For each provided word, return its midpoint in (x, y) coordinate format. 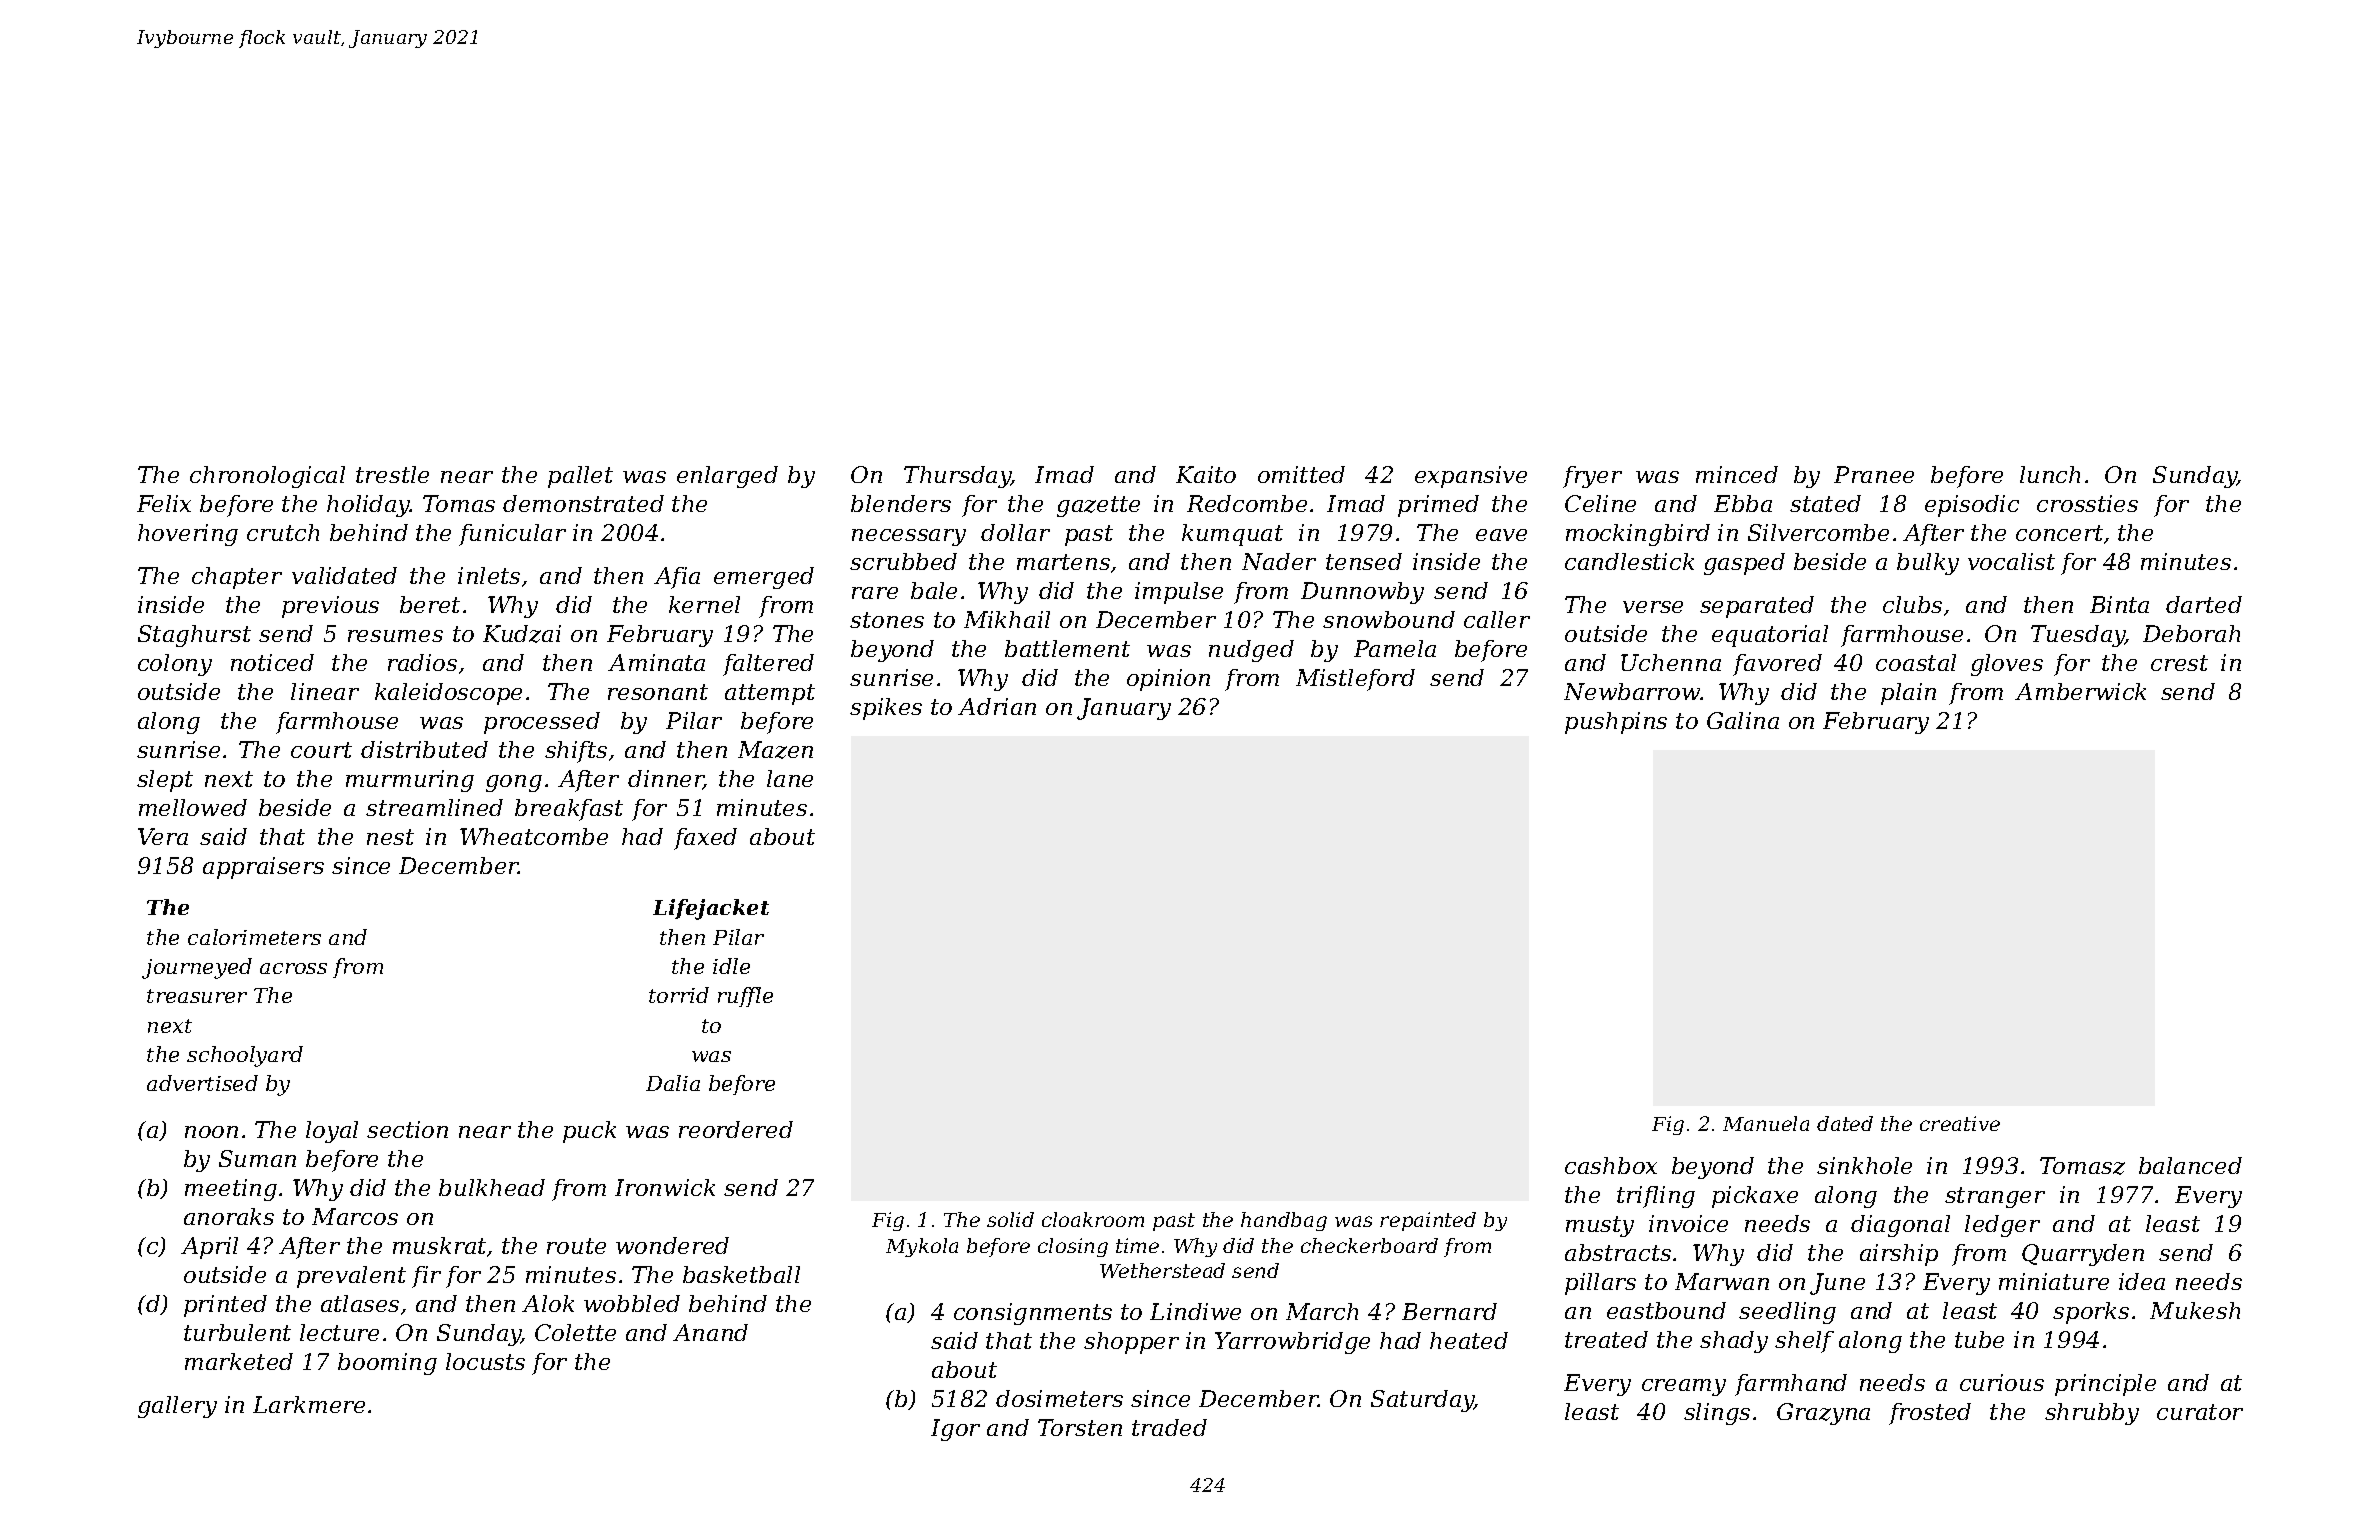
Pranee (1874, 474)
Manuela (1766, 1123)
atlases (360, 1303)
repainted (1428, 1221)
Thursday (957, 477)
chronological (267, 477)
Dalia (673, 1083)
